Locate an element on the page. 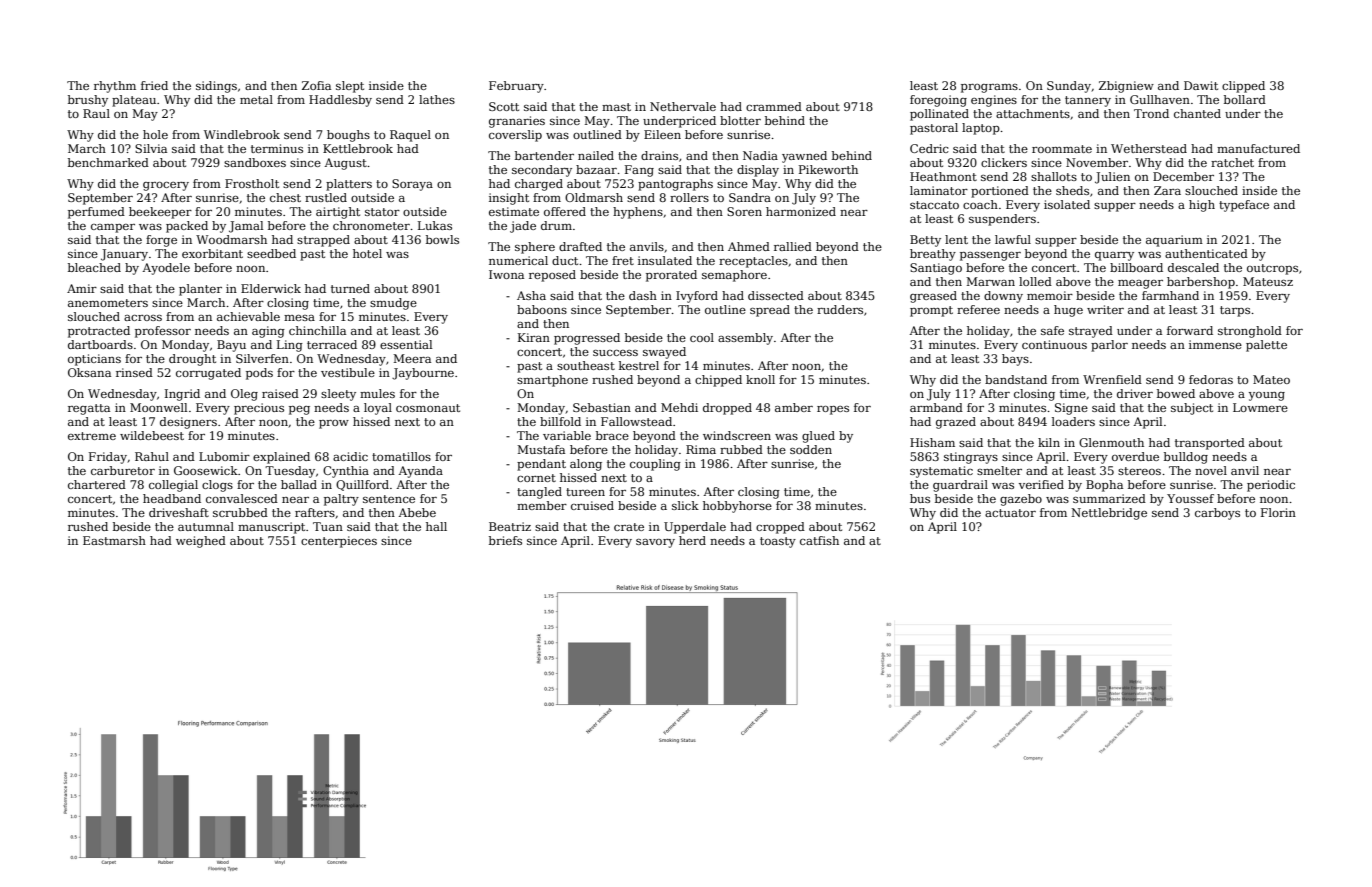 The image size is (1372, 887). weighed is located at coordinates (201, 542).
